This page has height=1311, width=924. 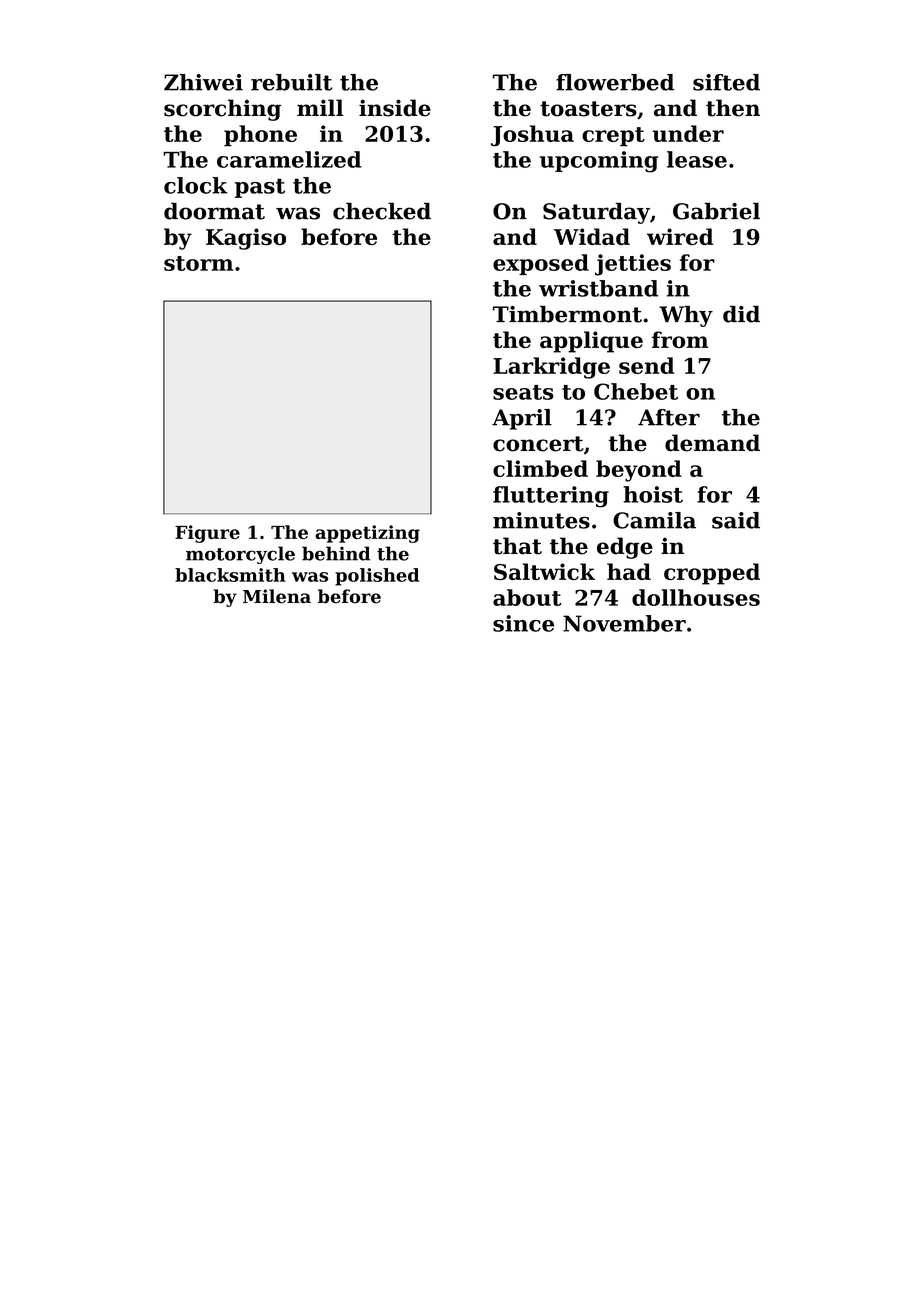 What do you see at coordinates (291, 82) in the page?
I see `rebuilt` at bounding box center [291, 82].
